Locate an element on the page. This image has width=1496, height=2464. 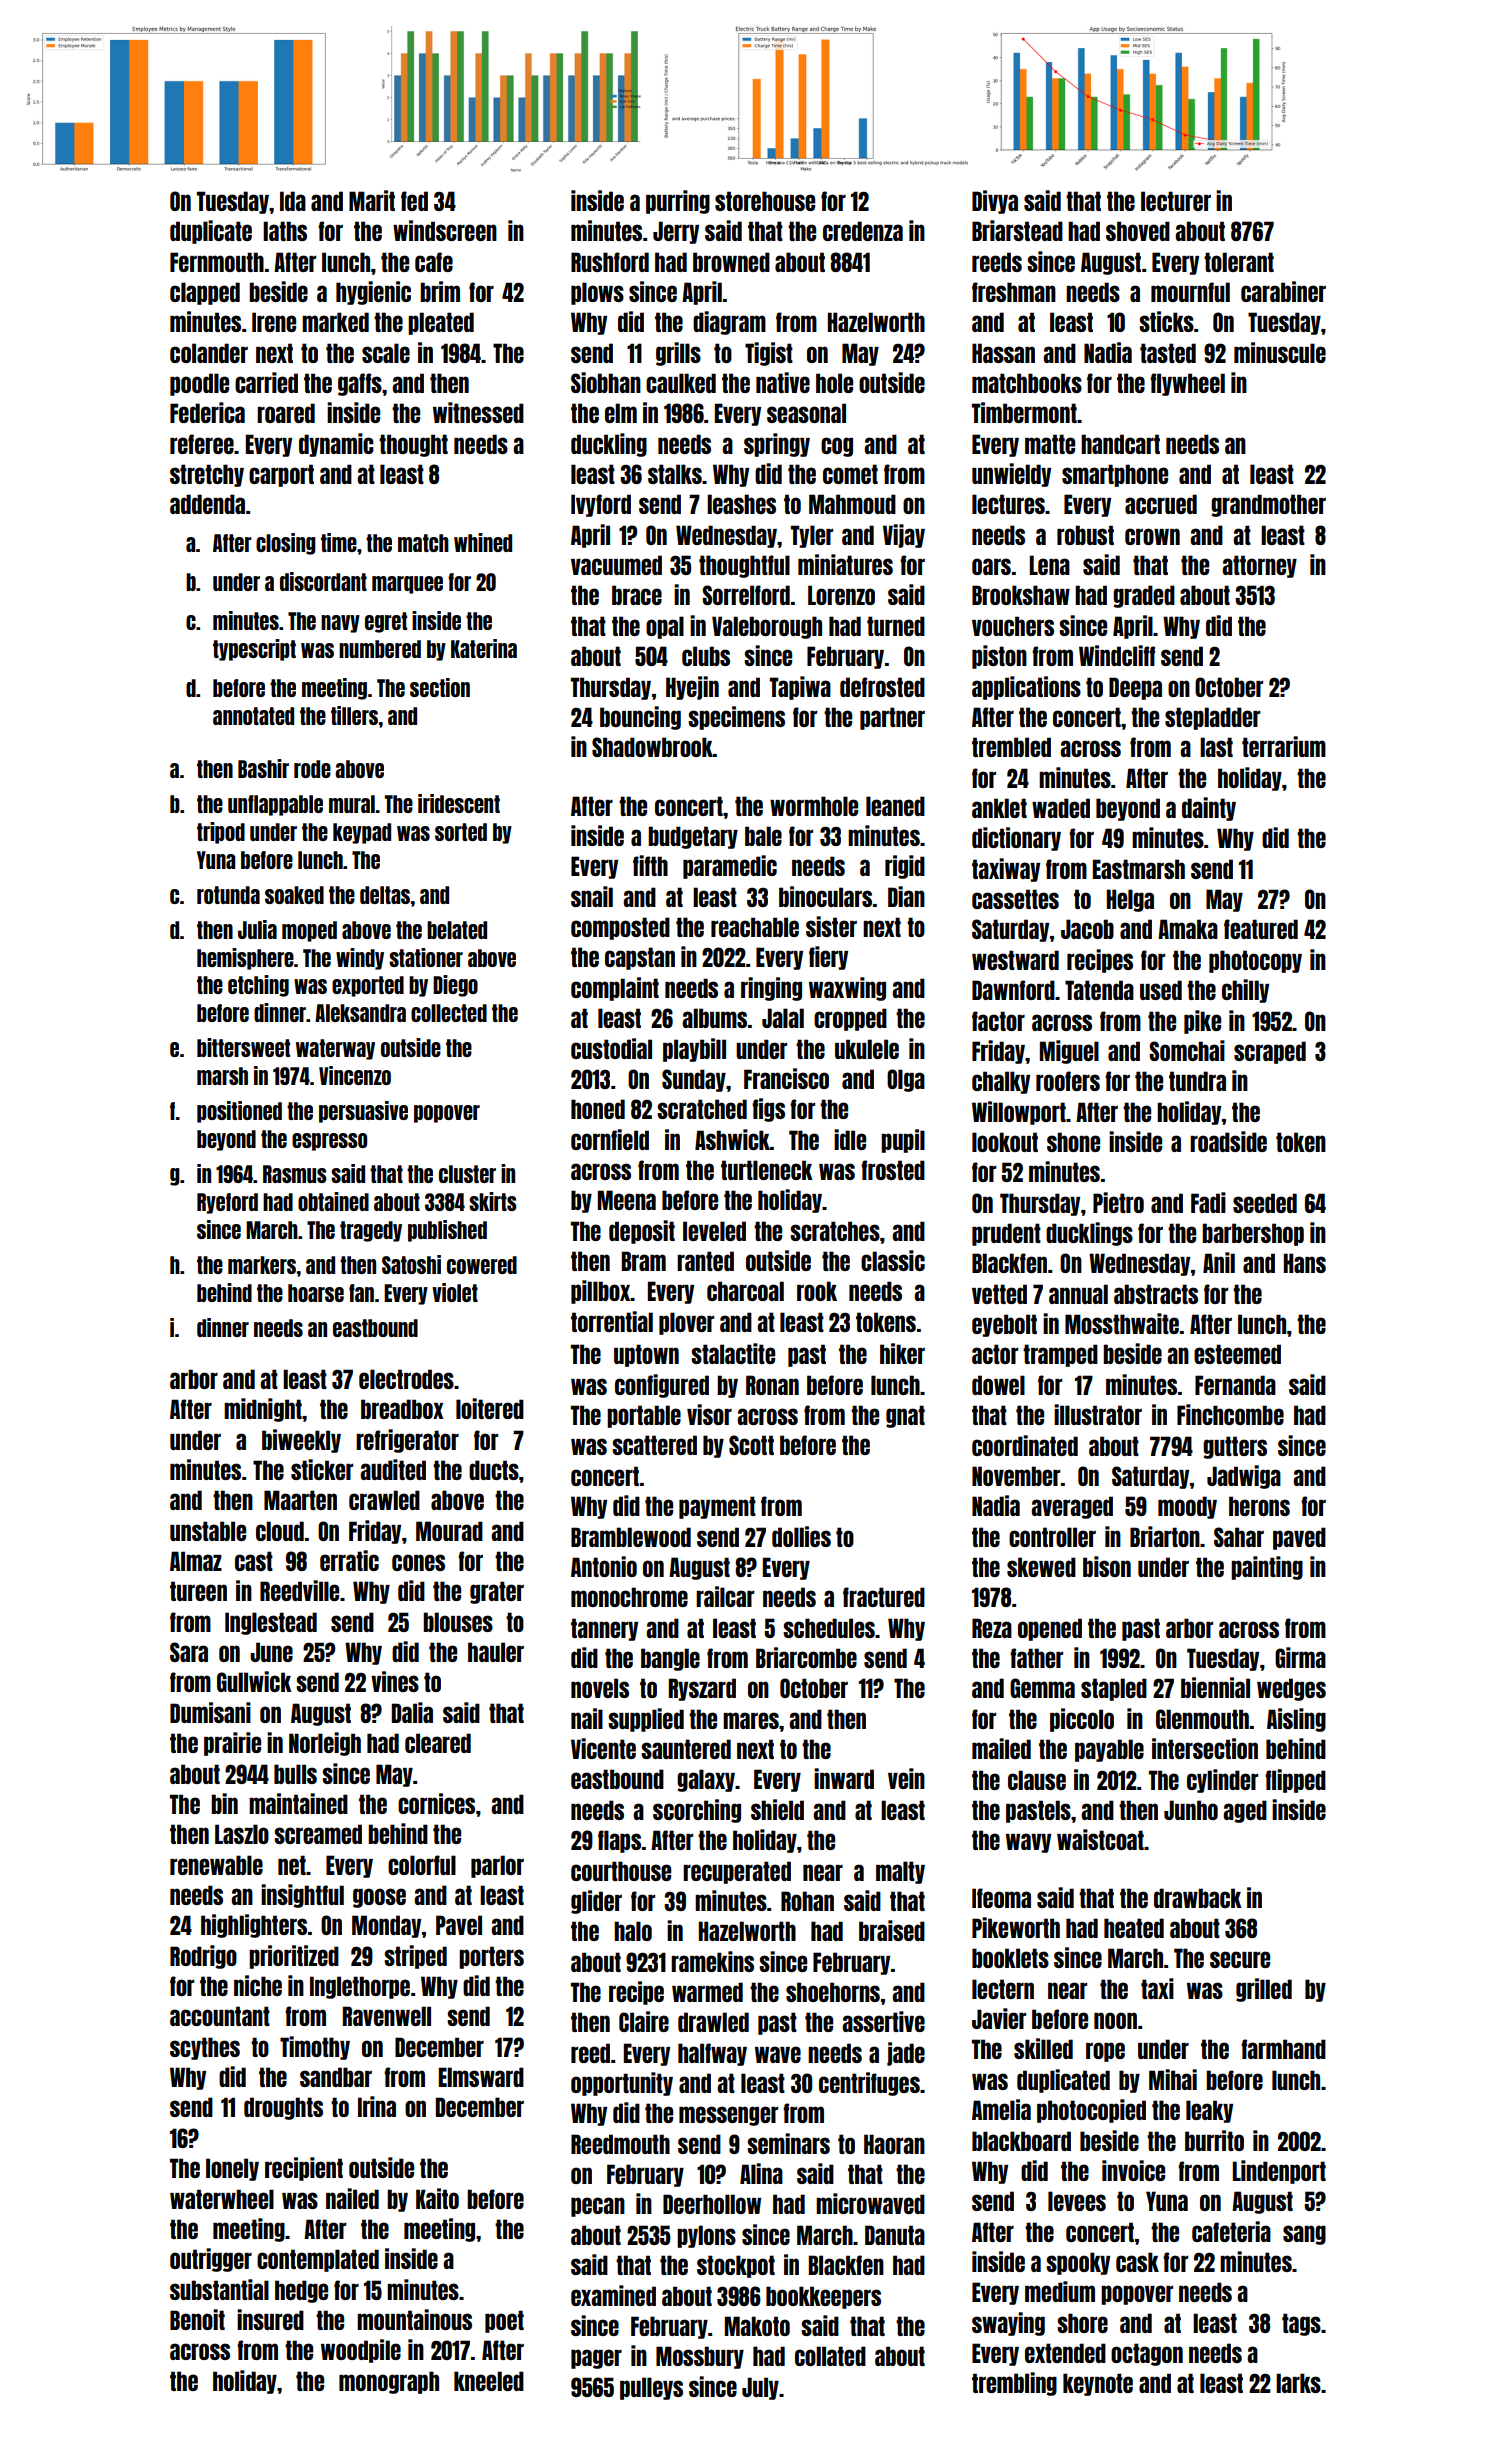
Marit is located at coordinates (372, 200).
